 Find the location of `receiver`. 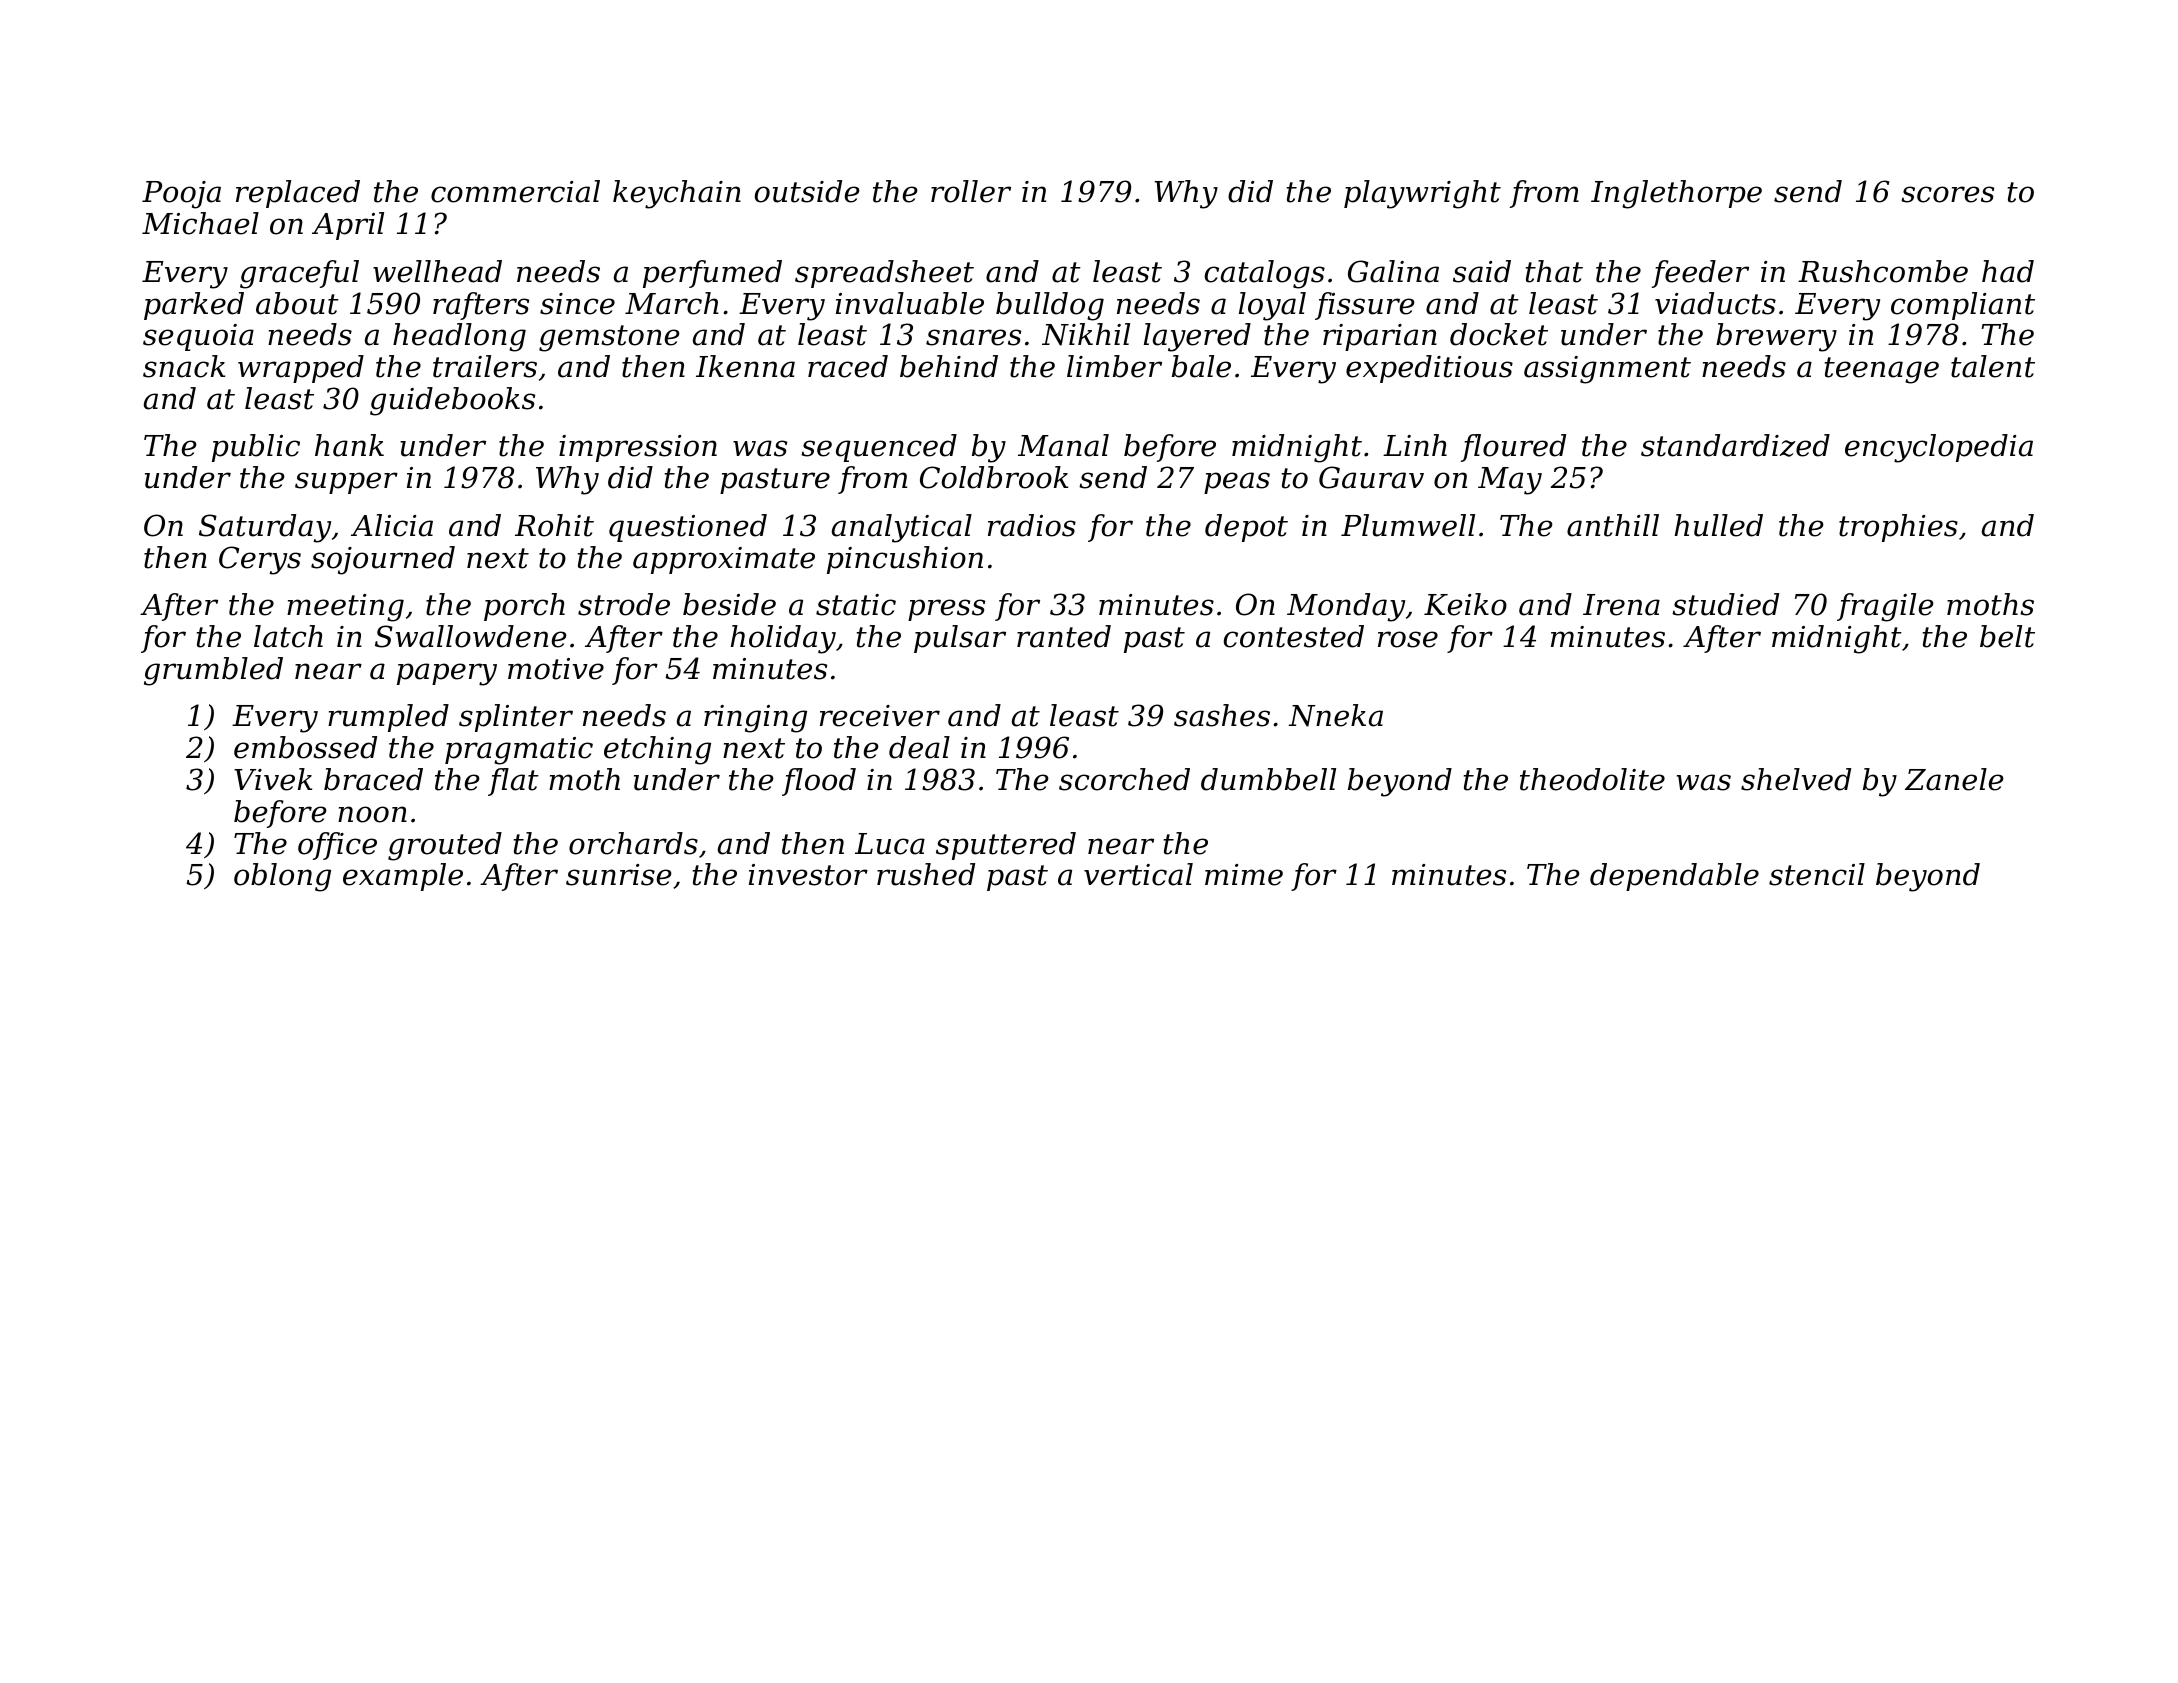

receiver is located at coordinates (880, 716).
